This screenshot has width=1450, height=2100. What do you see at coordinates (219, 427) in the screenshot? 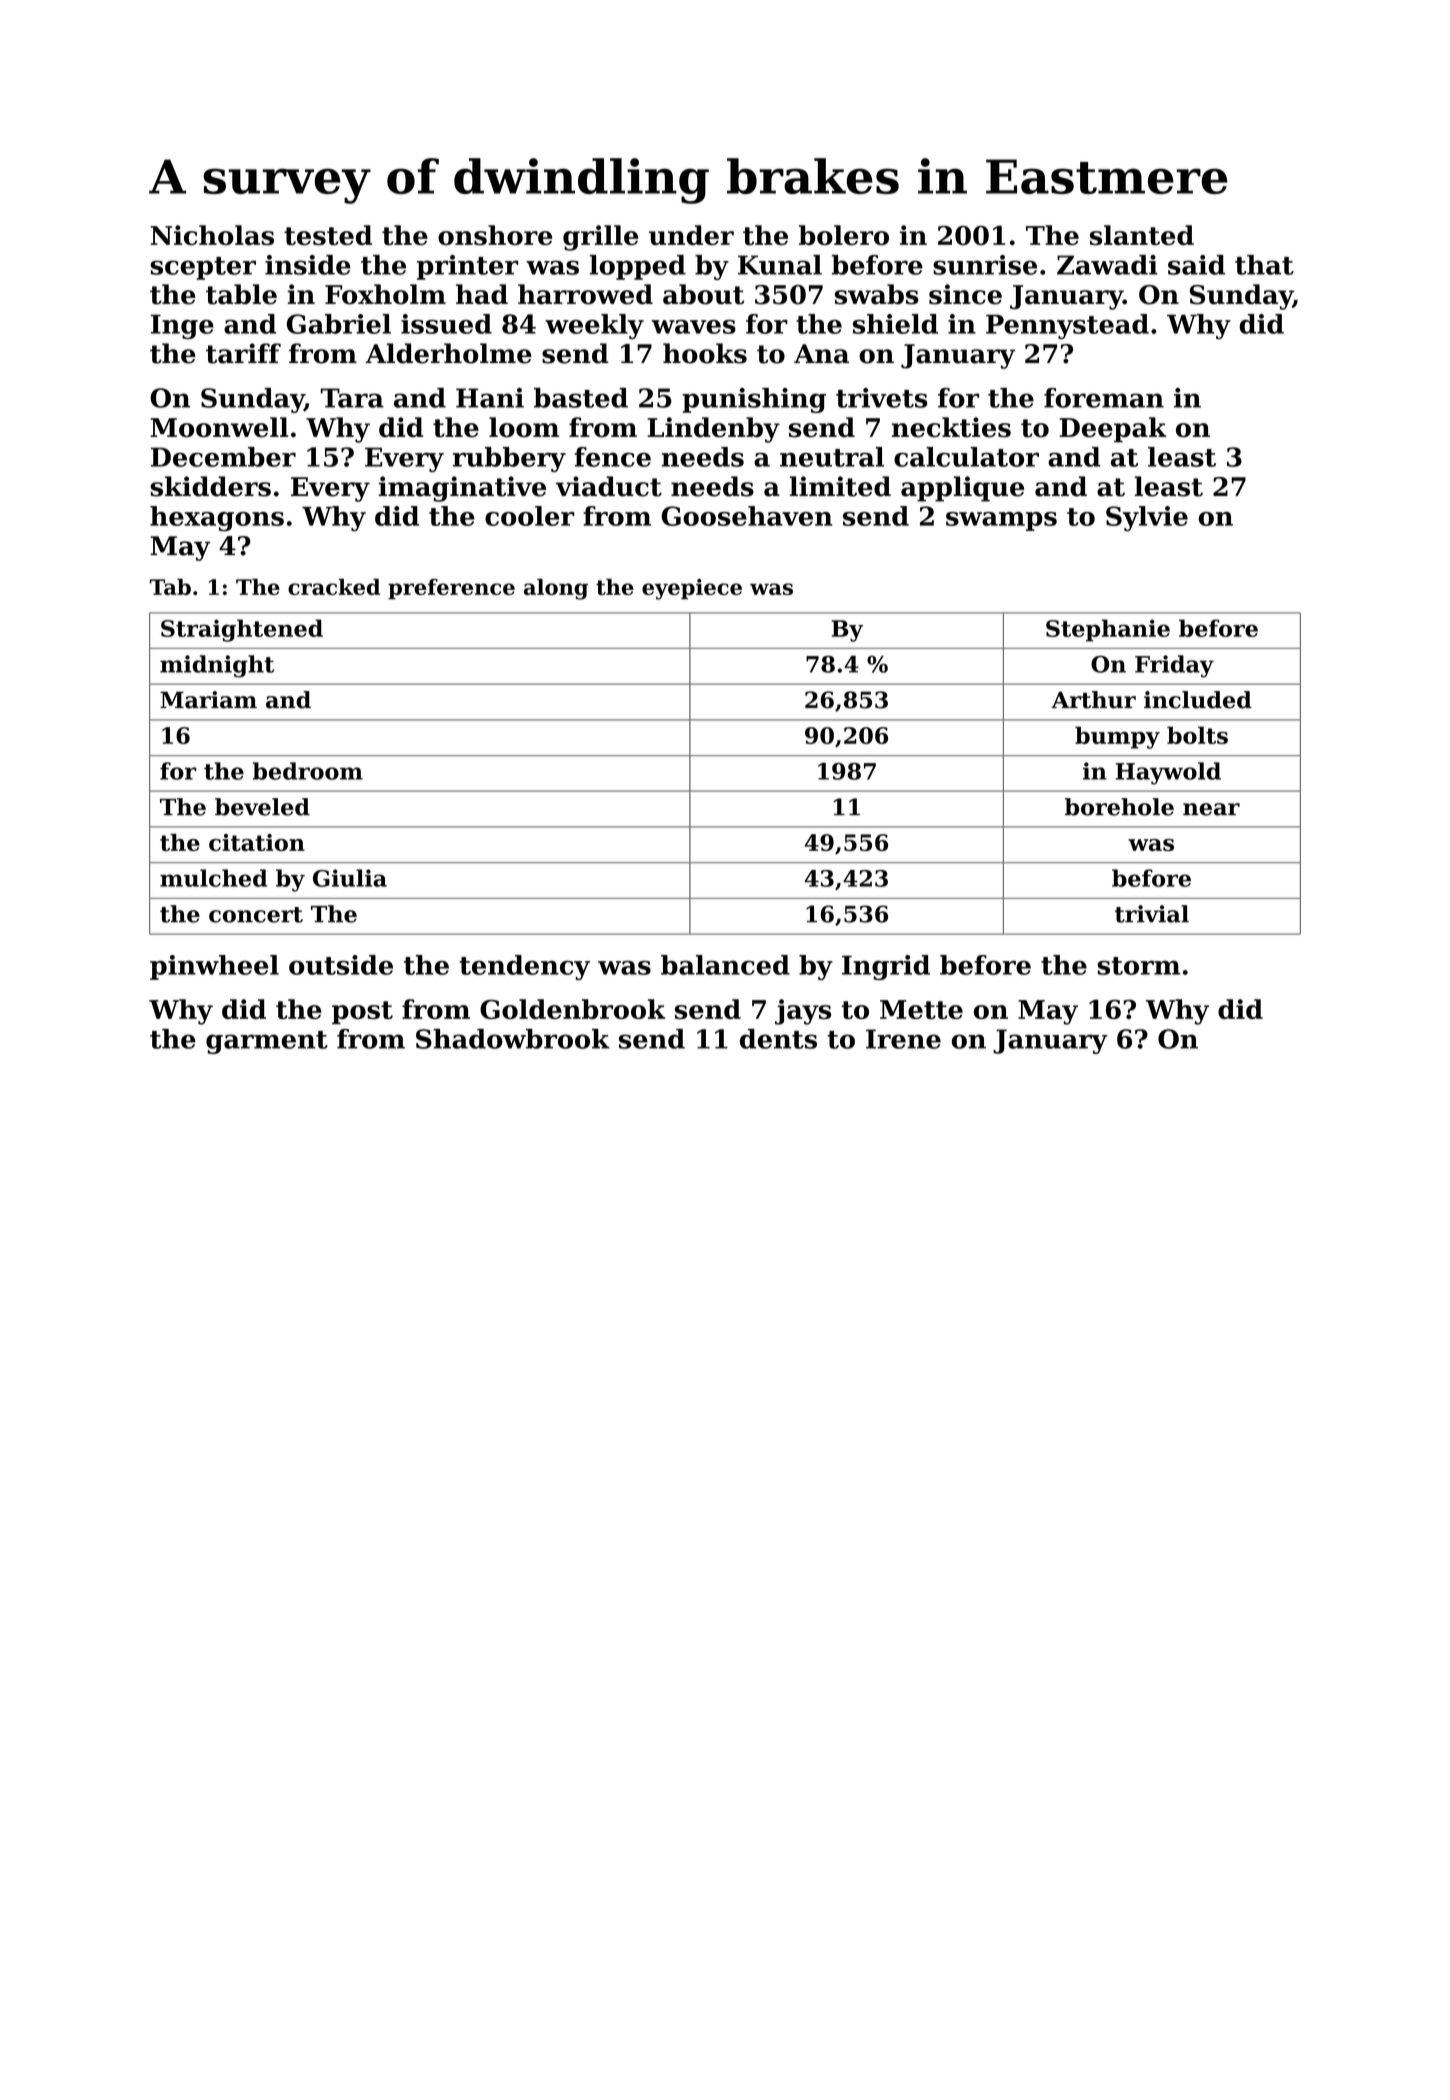
I see `Moonwell` at bounding box center [219, 427].
